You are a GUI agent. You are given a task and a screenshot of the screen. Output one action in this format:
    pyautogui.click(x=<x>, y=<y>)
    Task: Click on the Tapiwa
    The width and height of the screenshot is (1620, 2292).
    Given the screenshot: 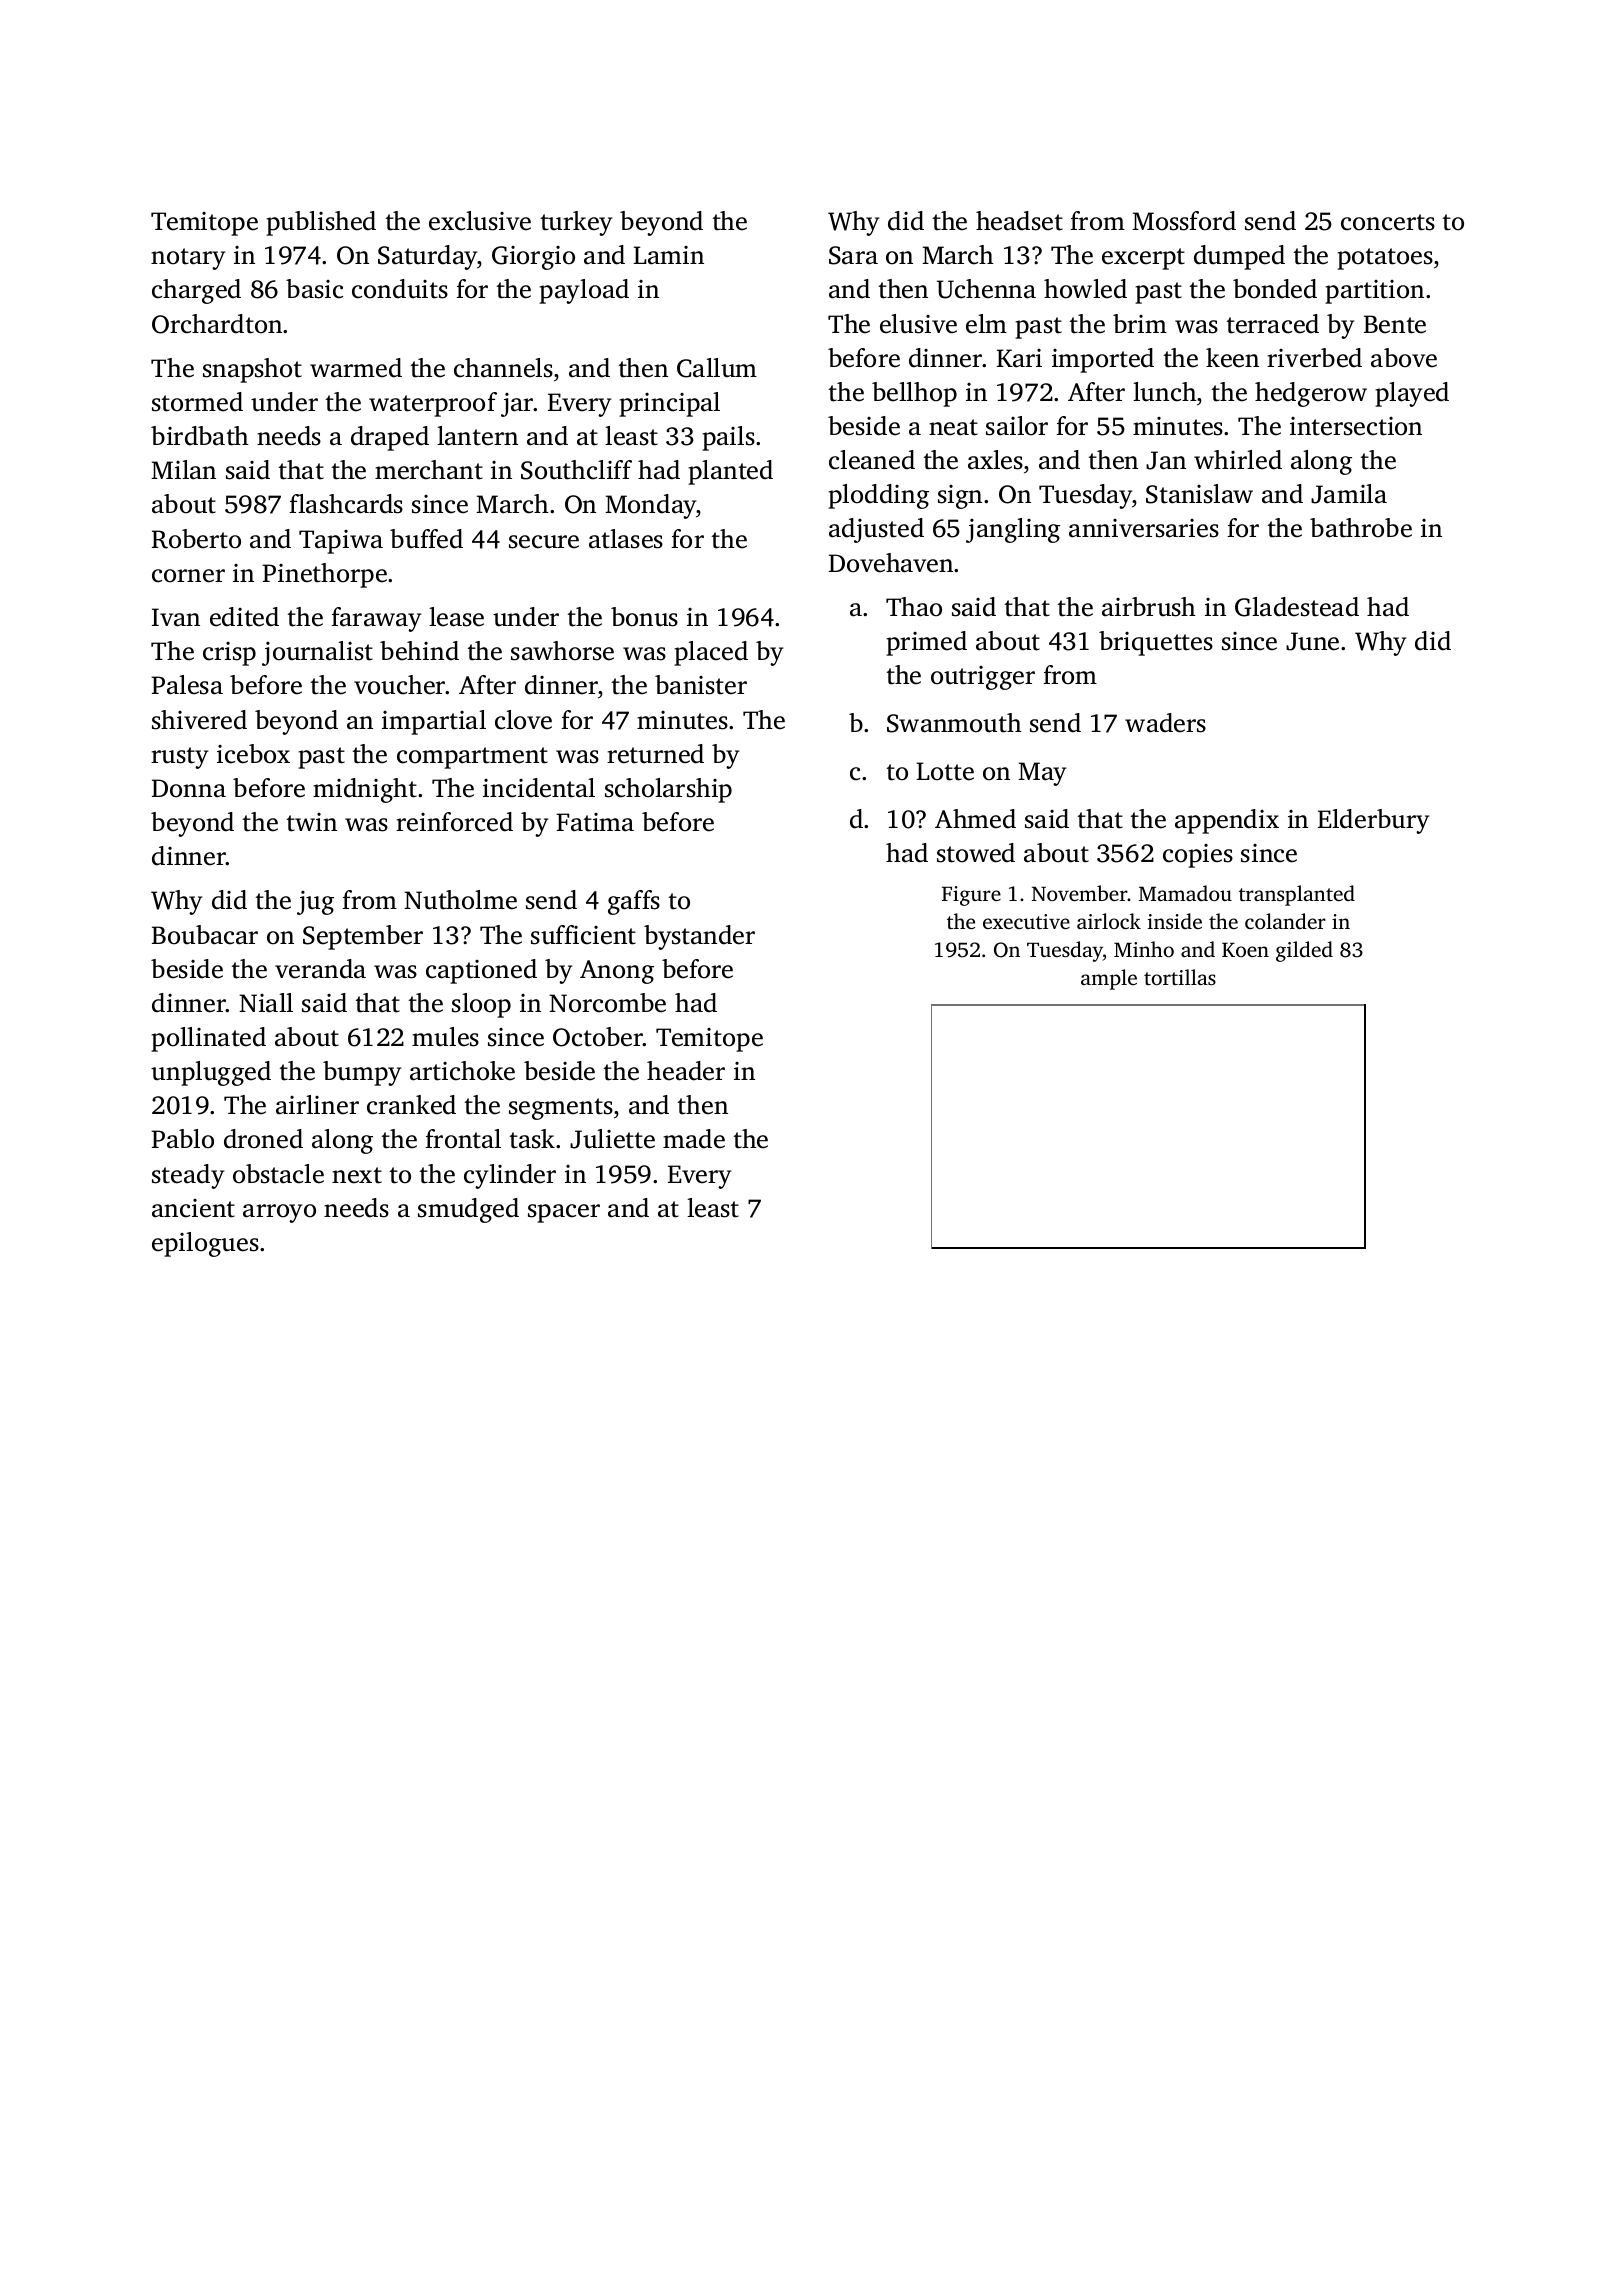 What is the action you would take?
    pyautogui.click(x=341, y=542)
